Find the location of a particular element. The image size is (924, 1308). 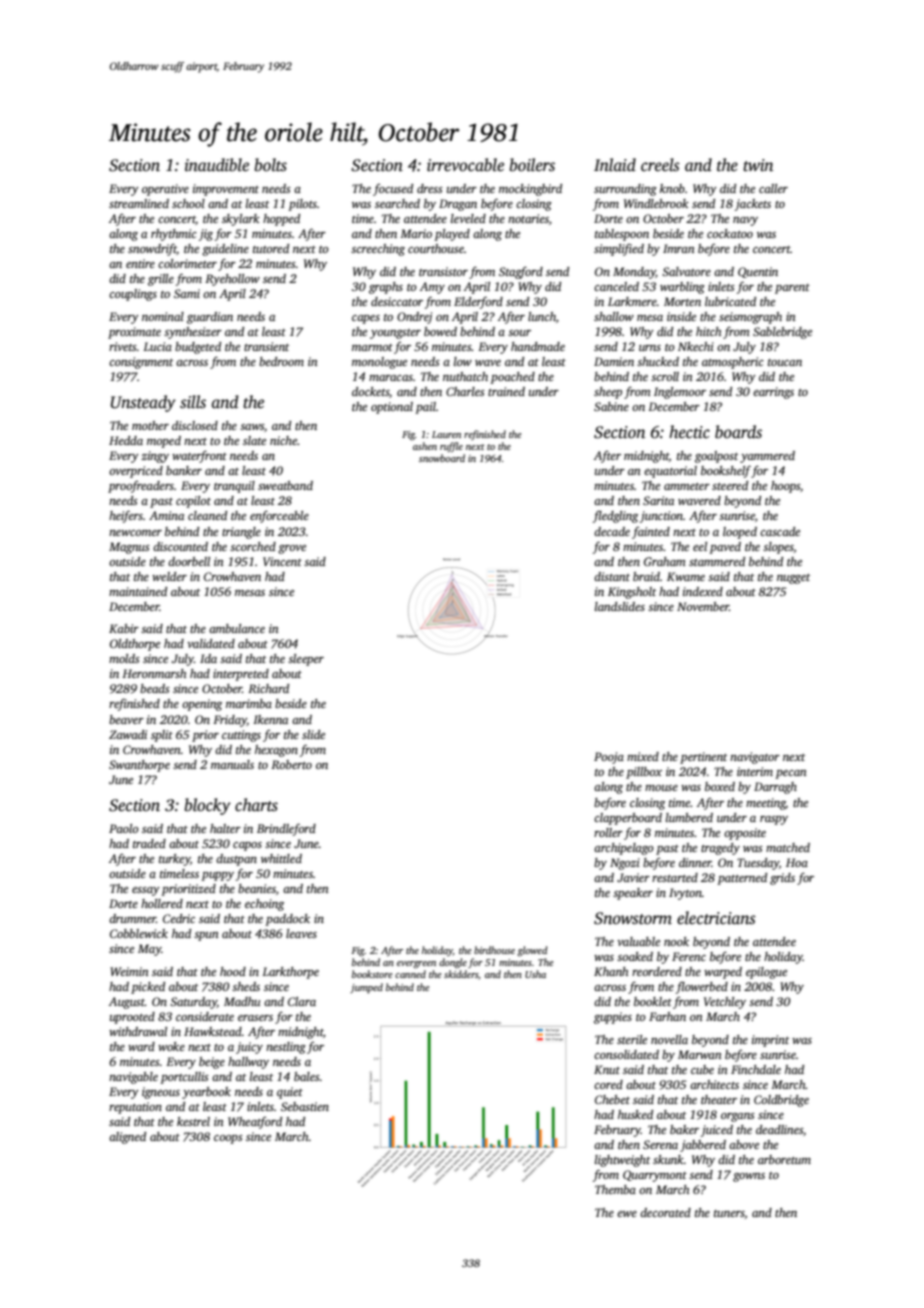

boilers is located at coordinates (532, 165).
